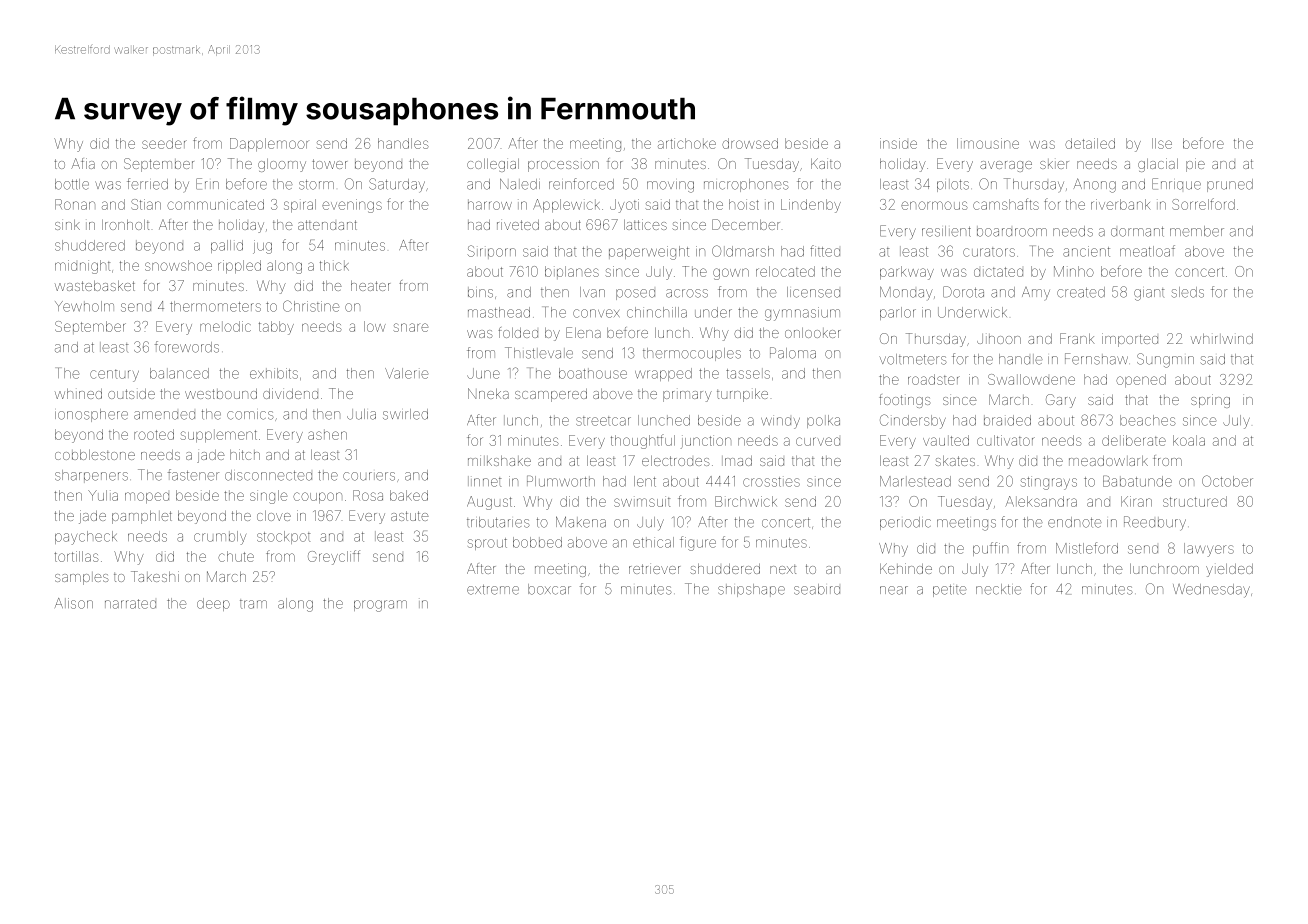 Image resolution: width=1308 pixels, height=924 pixels. What do you see at coordinates (380, 606) in the screenshot?
I see `program` at bounding box center [380, 606].
